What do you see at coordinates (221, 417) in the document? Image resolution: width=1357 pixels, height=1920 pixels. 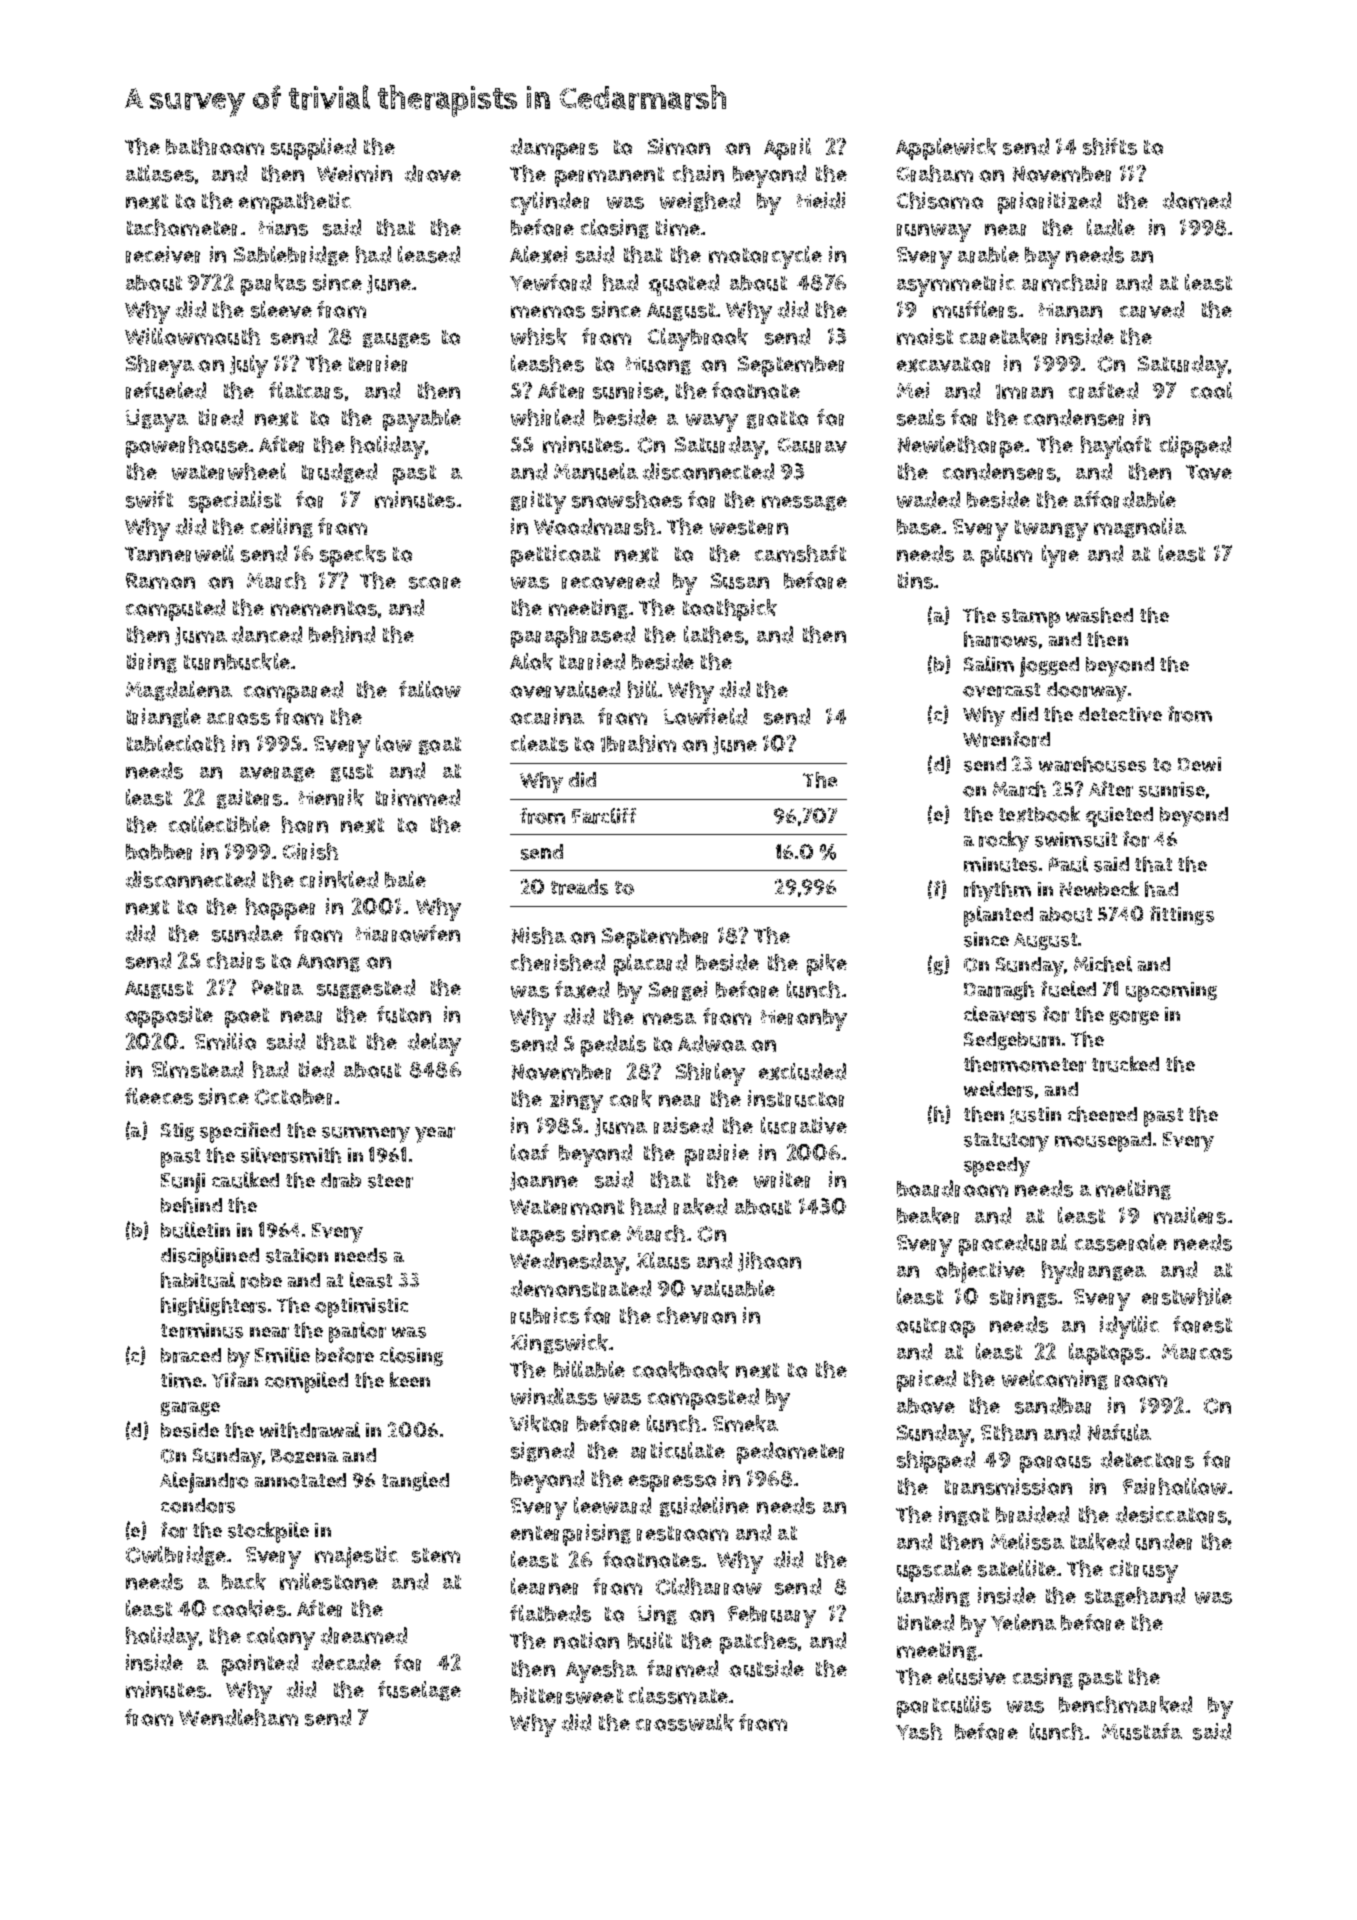 I see `tired` at bounding box center [221, 417].
